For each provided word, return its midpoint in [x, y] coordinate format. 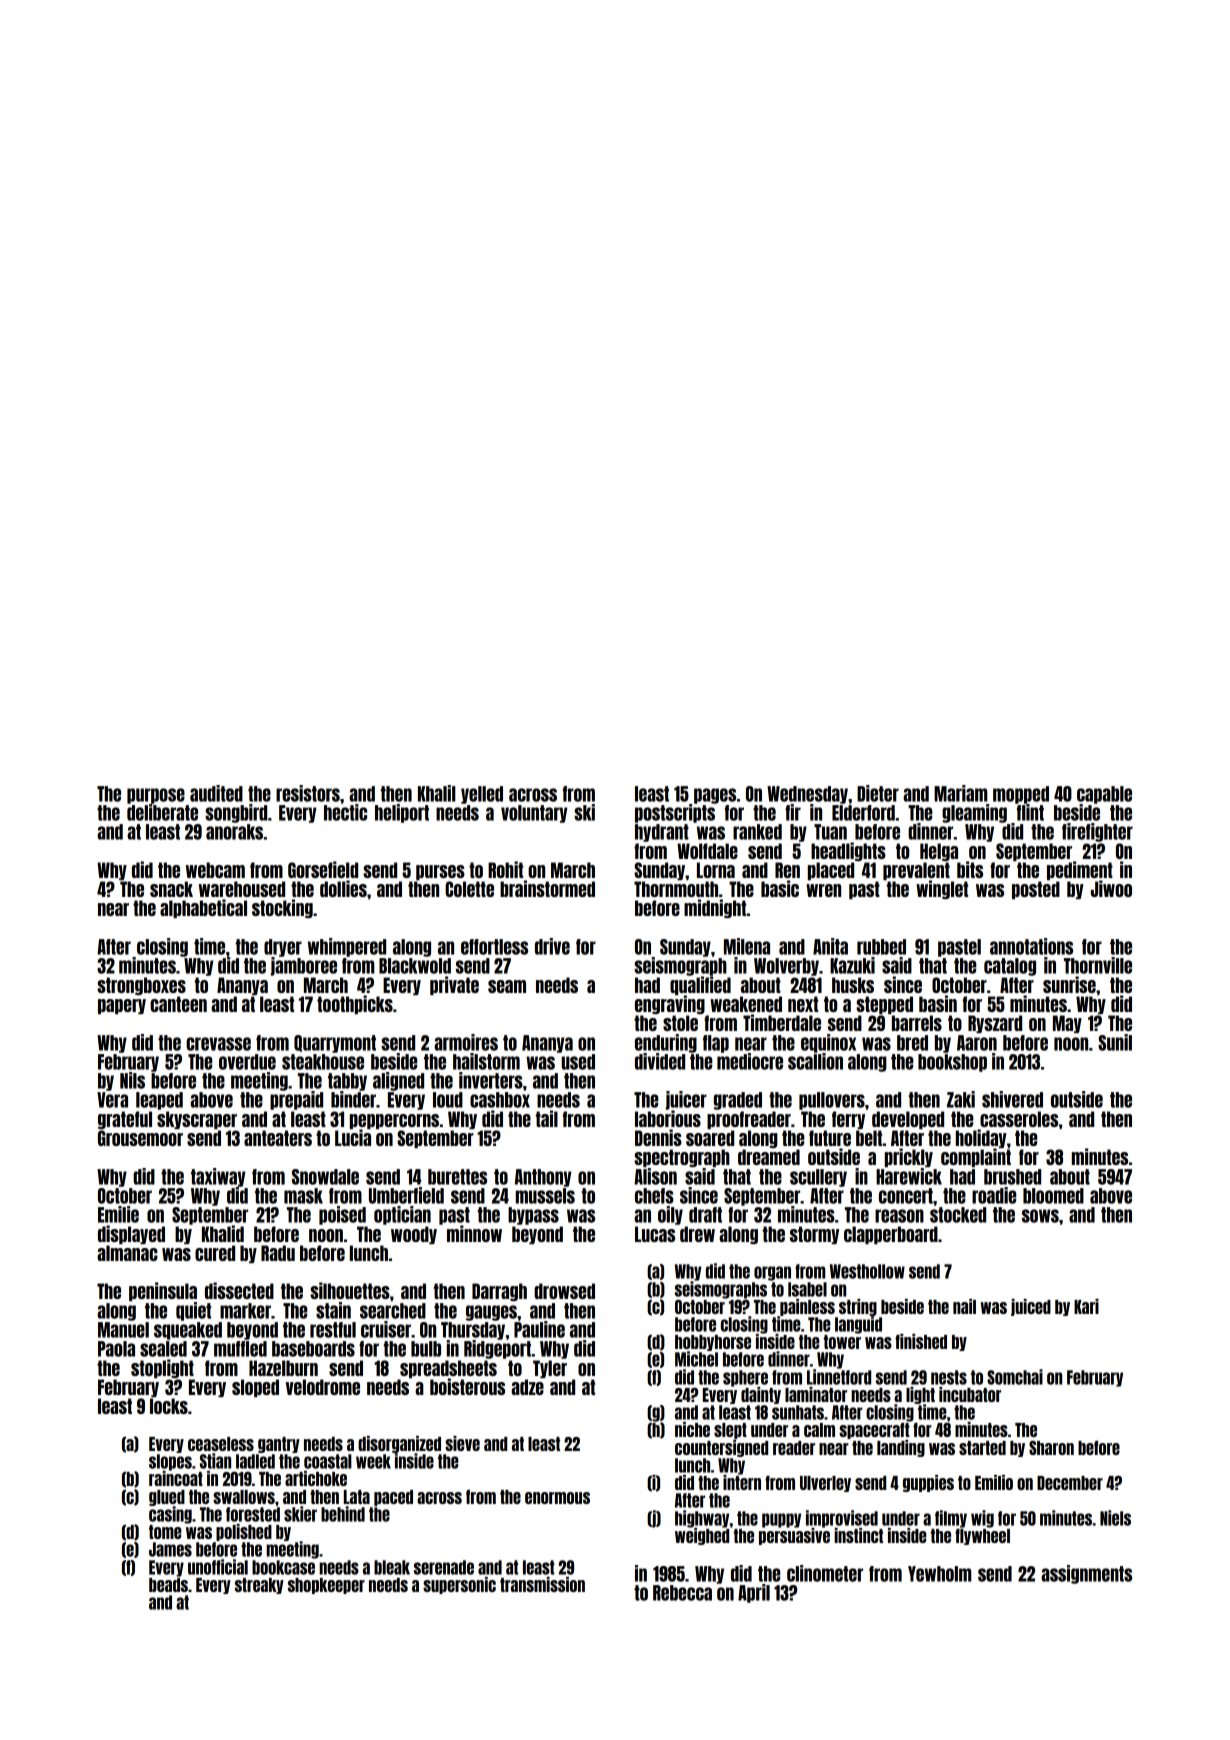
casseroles [1019, 1119]
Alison [655, 1176]
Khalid [223, 1233]
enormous [557, 1498]
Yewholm [940, 1574]
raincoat [176, 1478]
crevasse [218, 1044]
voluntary [534, 814]
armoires [466, 1042]
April [754, 1593]
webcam [215, 870]
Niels [1115, 1518]
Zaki [961, 1099]
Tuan [830, 832]
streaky [259, 1586]
